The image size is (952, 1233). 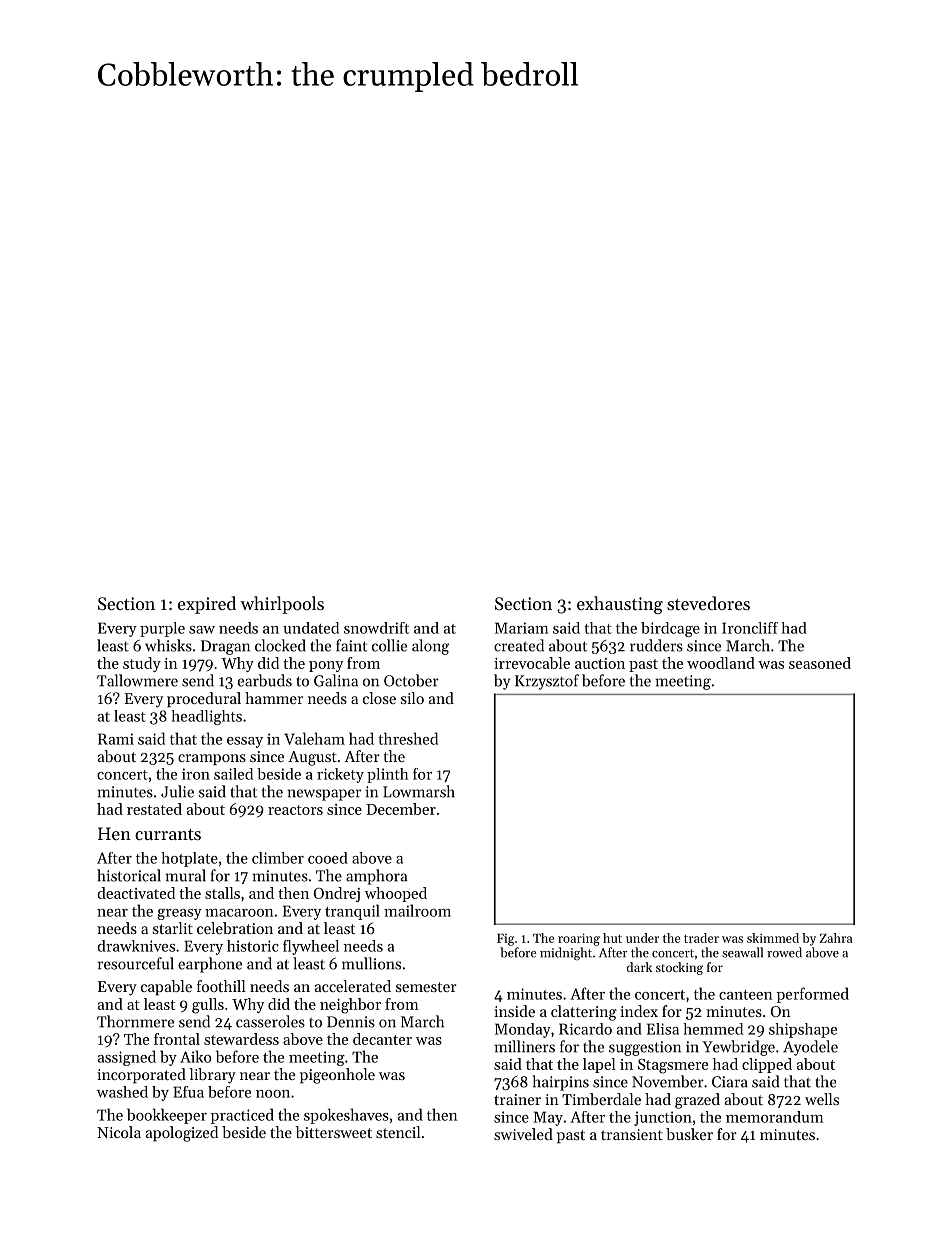 I want to click on snowdrift, so click(x=376, y=628).
